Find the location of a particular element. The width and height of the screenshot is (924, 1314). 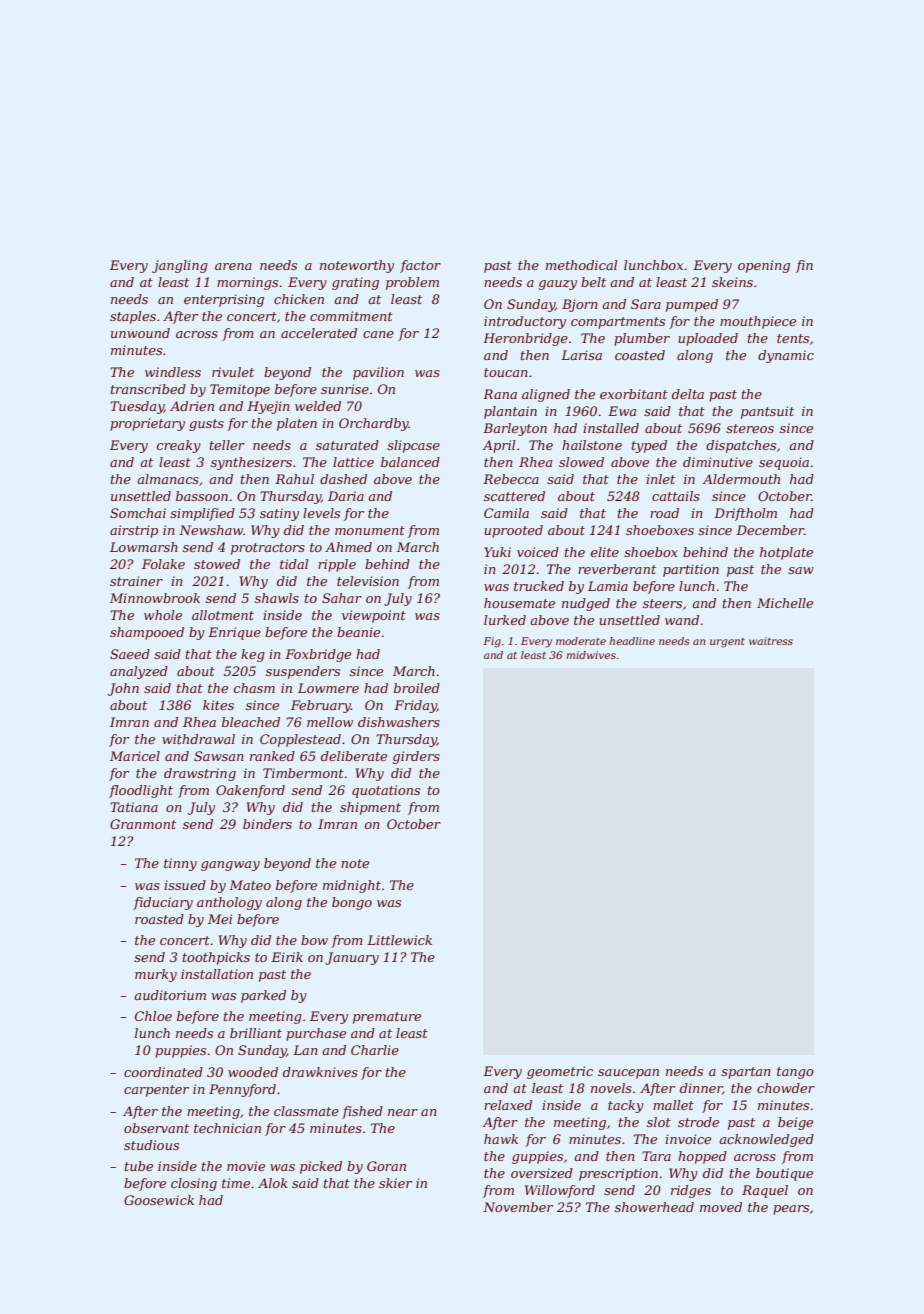

shawls is located at coordinates (277, 598).
